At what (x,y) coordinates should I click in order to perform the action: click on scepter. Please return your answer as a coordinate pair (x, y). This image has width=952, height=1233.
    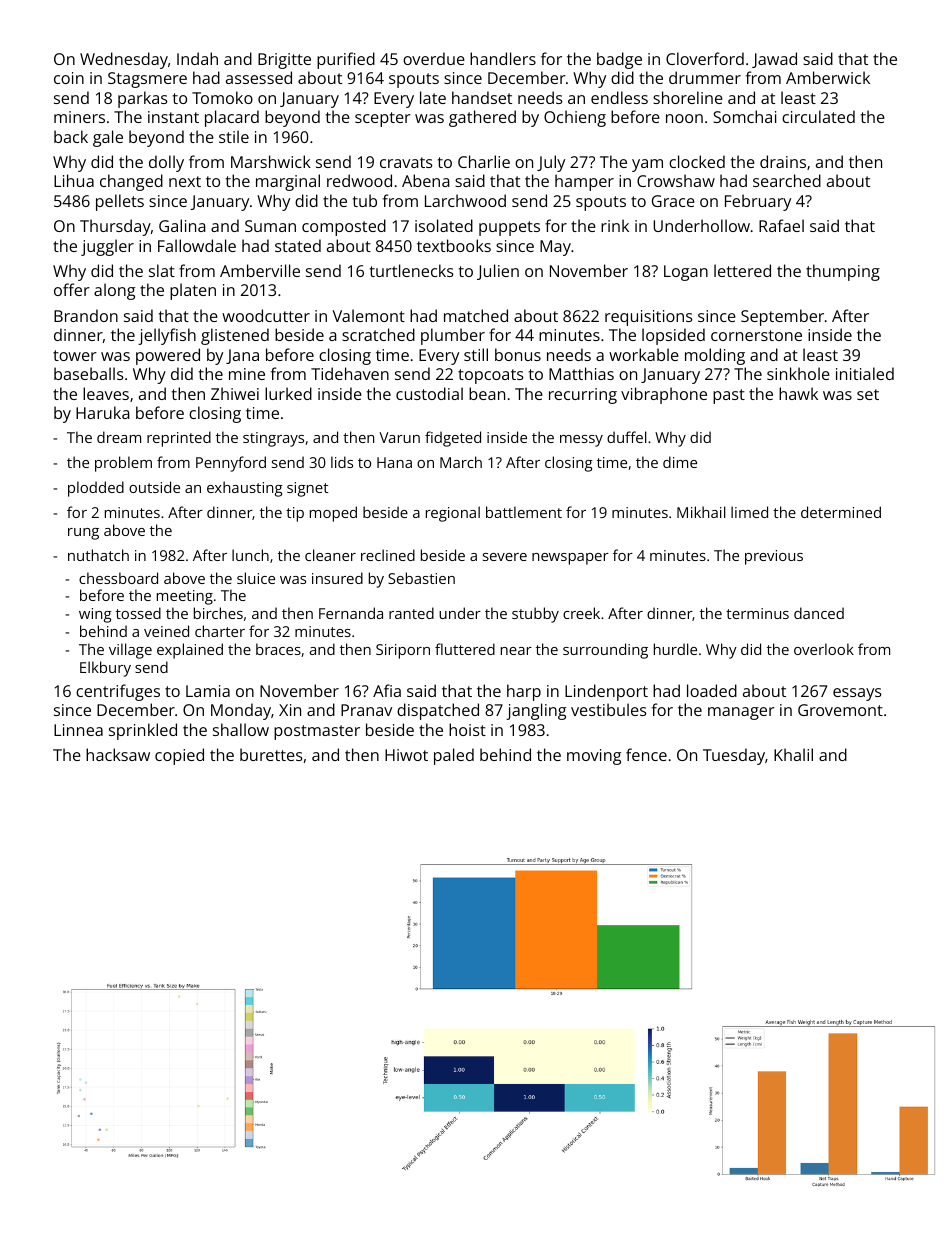
    Looking at the image, I should click on (383, 119).
